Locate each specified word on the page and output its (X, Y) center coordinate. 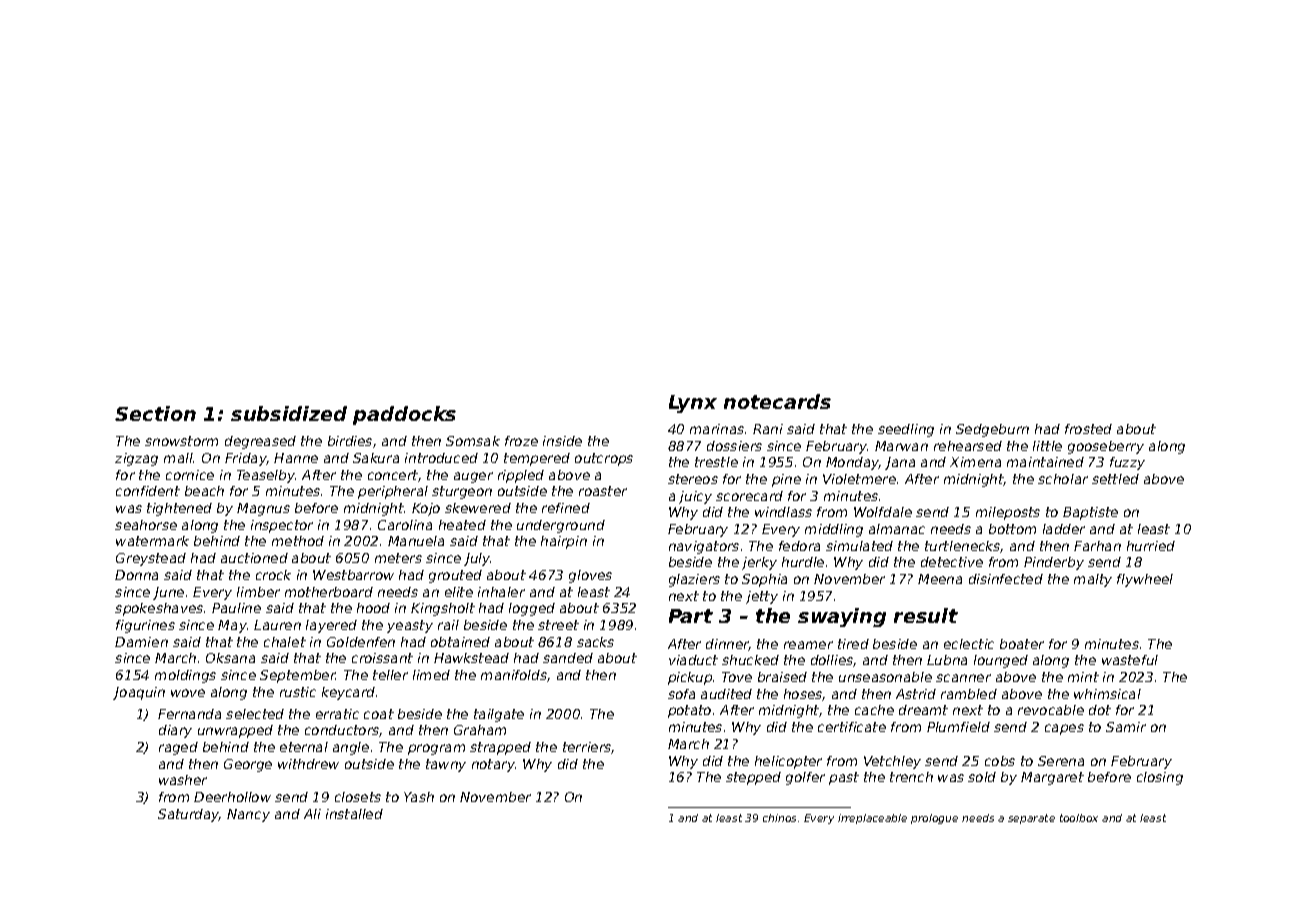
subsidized (289, 413)
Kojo (426, 509)
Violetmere (859, 479)
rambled (969, 694)
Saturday (188, 815)
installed (354, 814)
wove (188, 693)
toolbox (1079, 818)
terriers (587, 748)
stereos (693, 479)
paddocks (404, 415)
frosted (1088, 429)
